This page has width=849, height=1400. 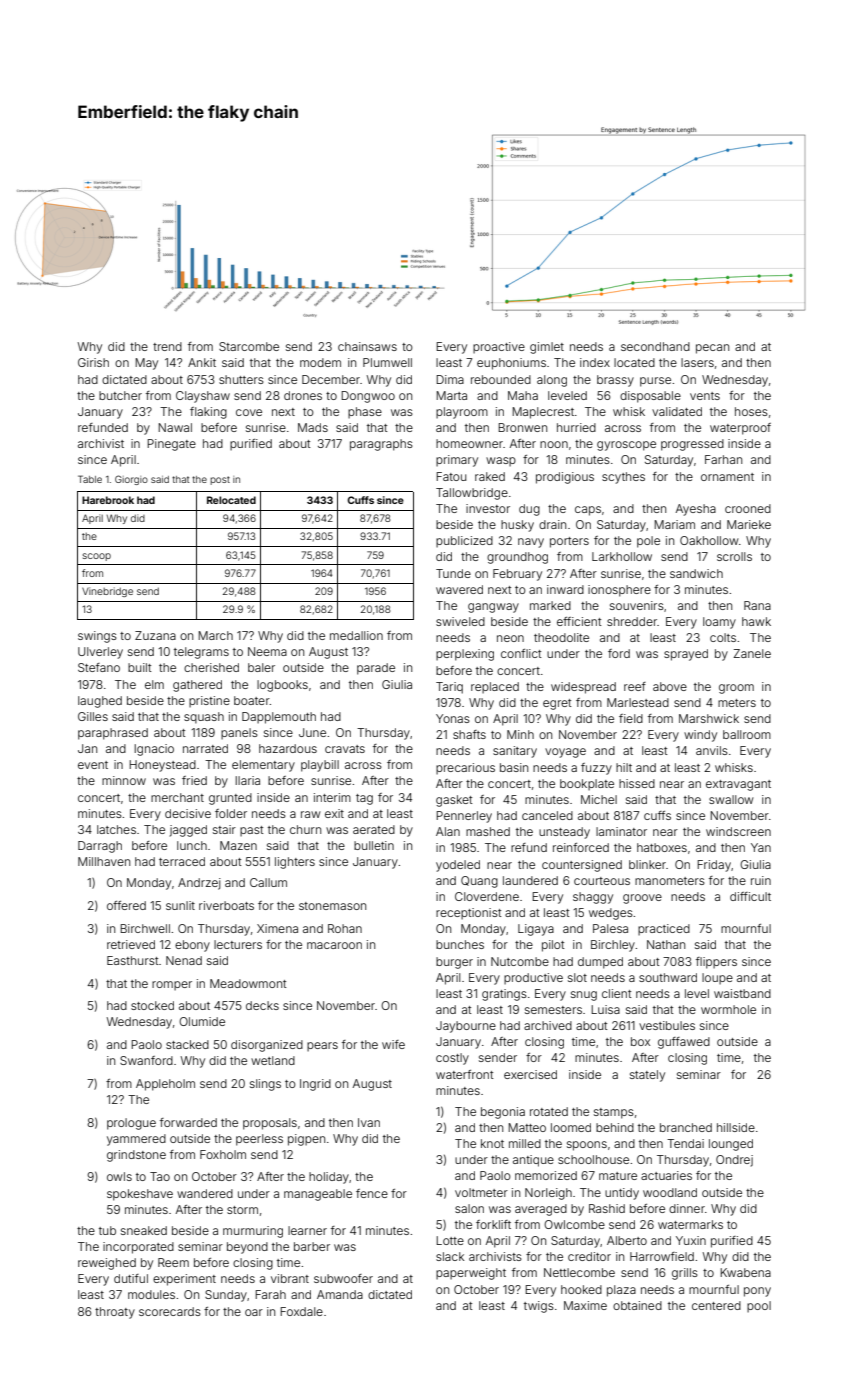 I want to click on Starcombe, so click(x=249, y=346).
